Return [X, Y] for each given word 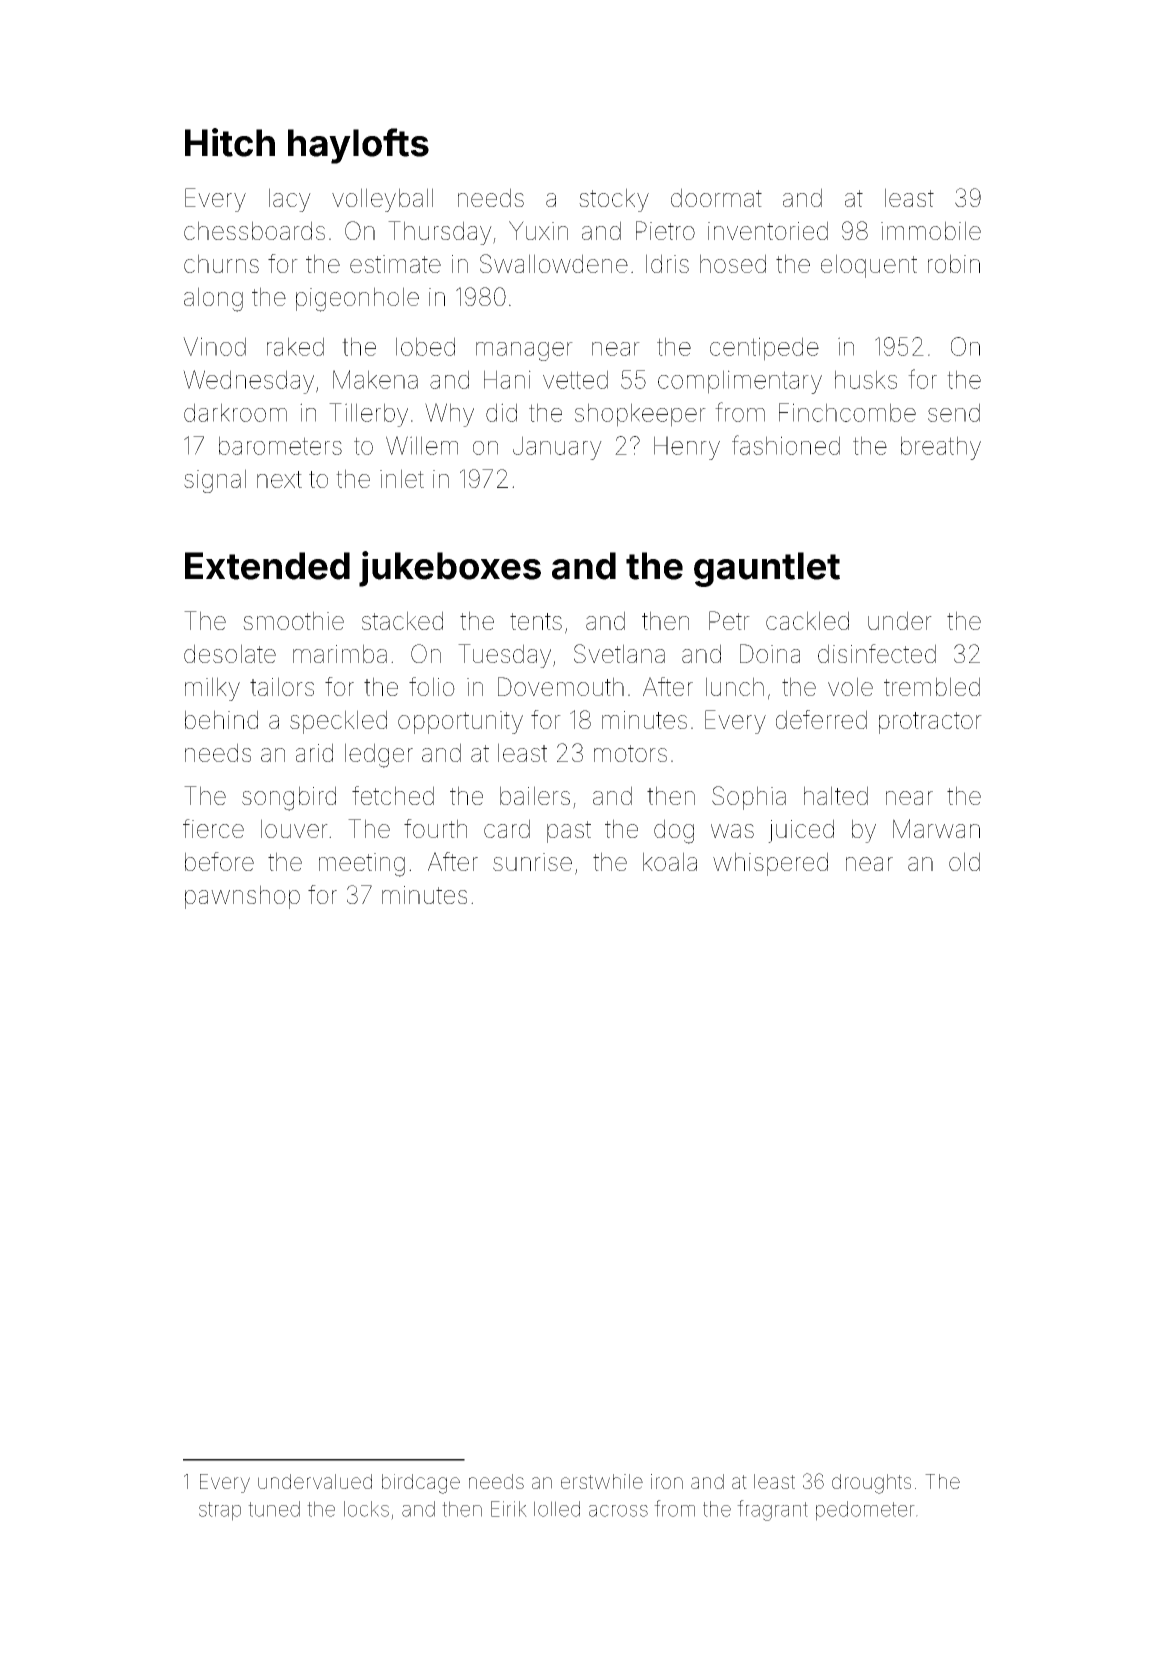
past [569, 832]
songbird [289, 798]
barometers [280, 445]
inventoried [768, 230]
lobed [425, 346]
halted [836, 795]
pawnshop [242, 897]
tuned [274, 1509]
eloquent [869, 266]
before [219, 861]
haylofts [358, 146]
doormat [716, 197]
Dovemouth [561, 686]
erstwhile [602, 1481]
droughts [871, 1484]
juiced [801, 831]
